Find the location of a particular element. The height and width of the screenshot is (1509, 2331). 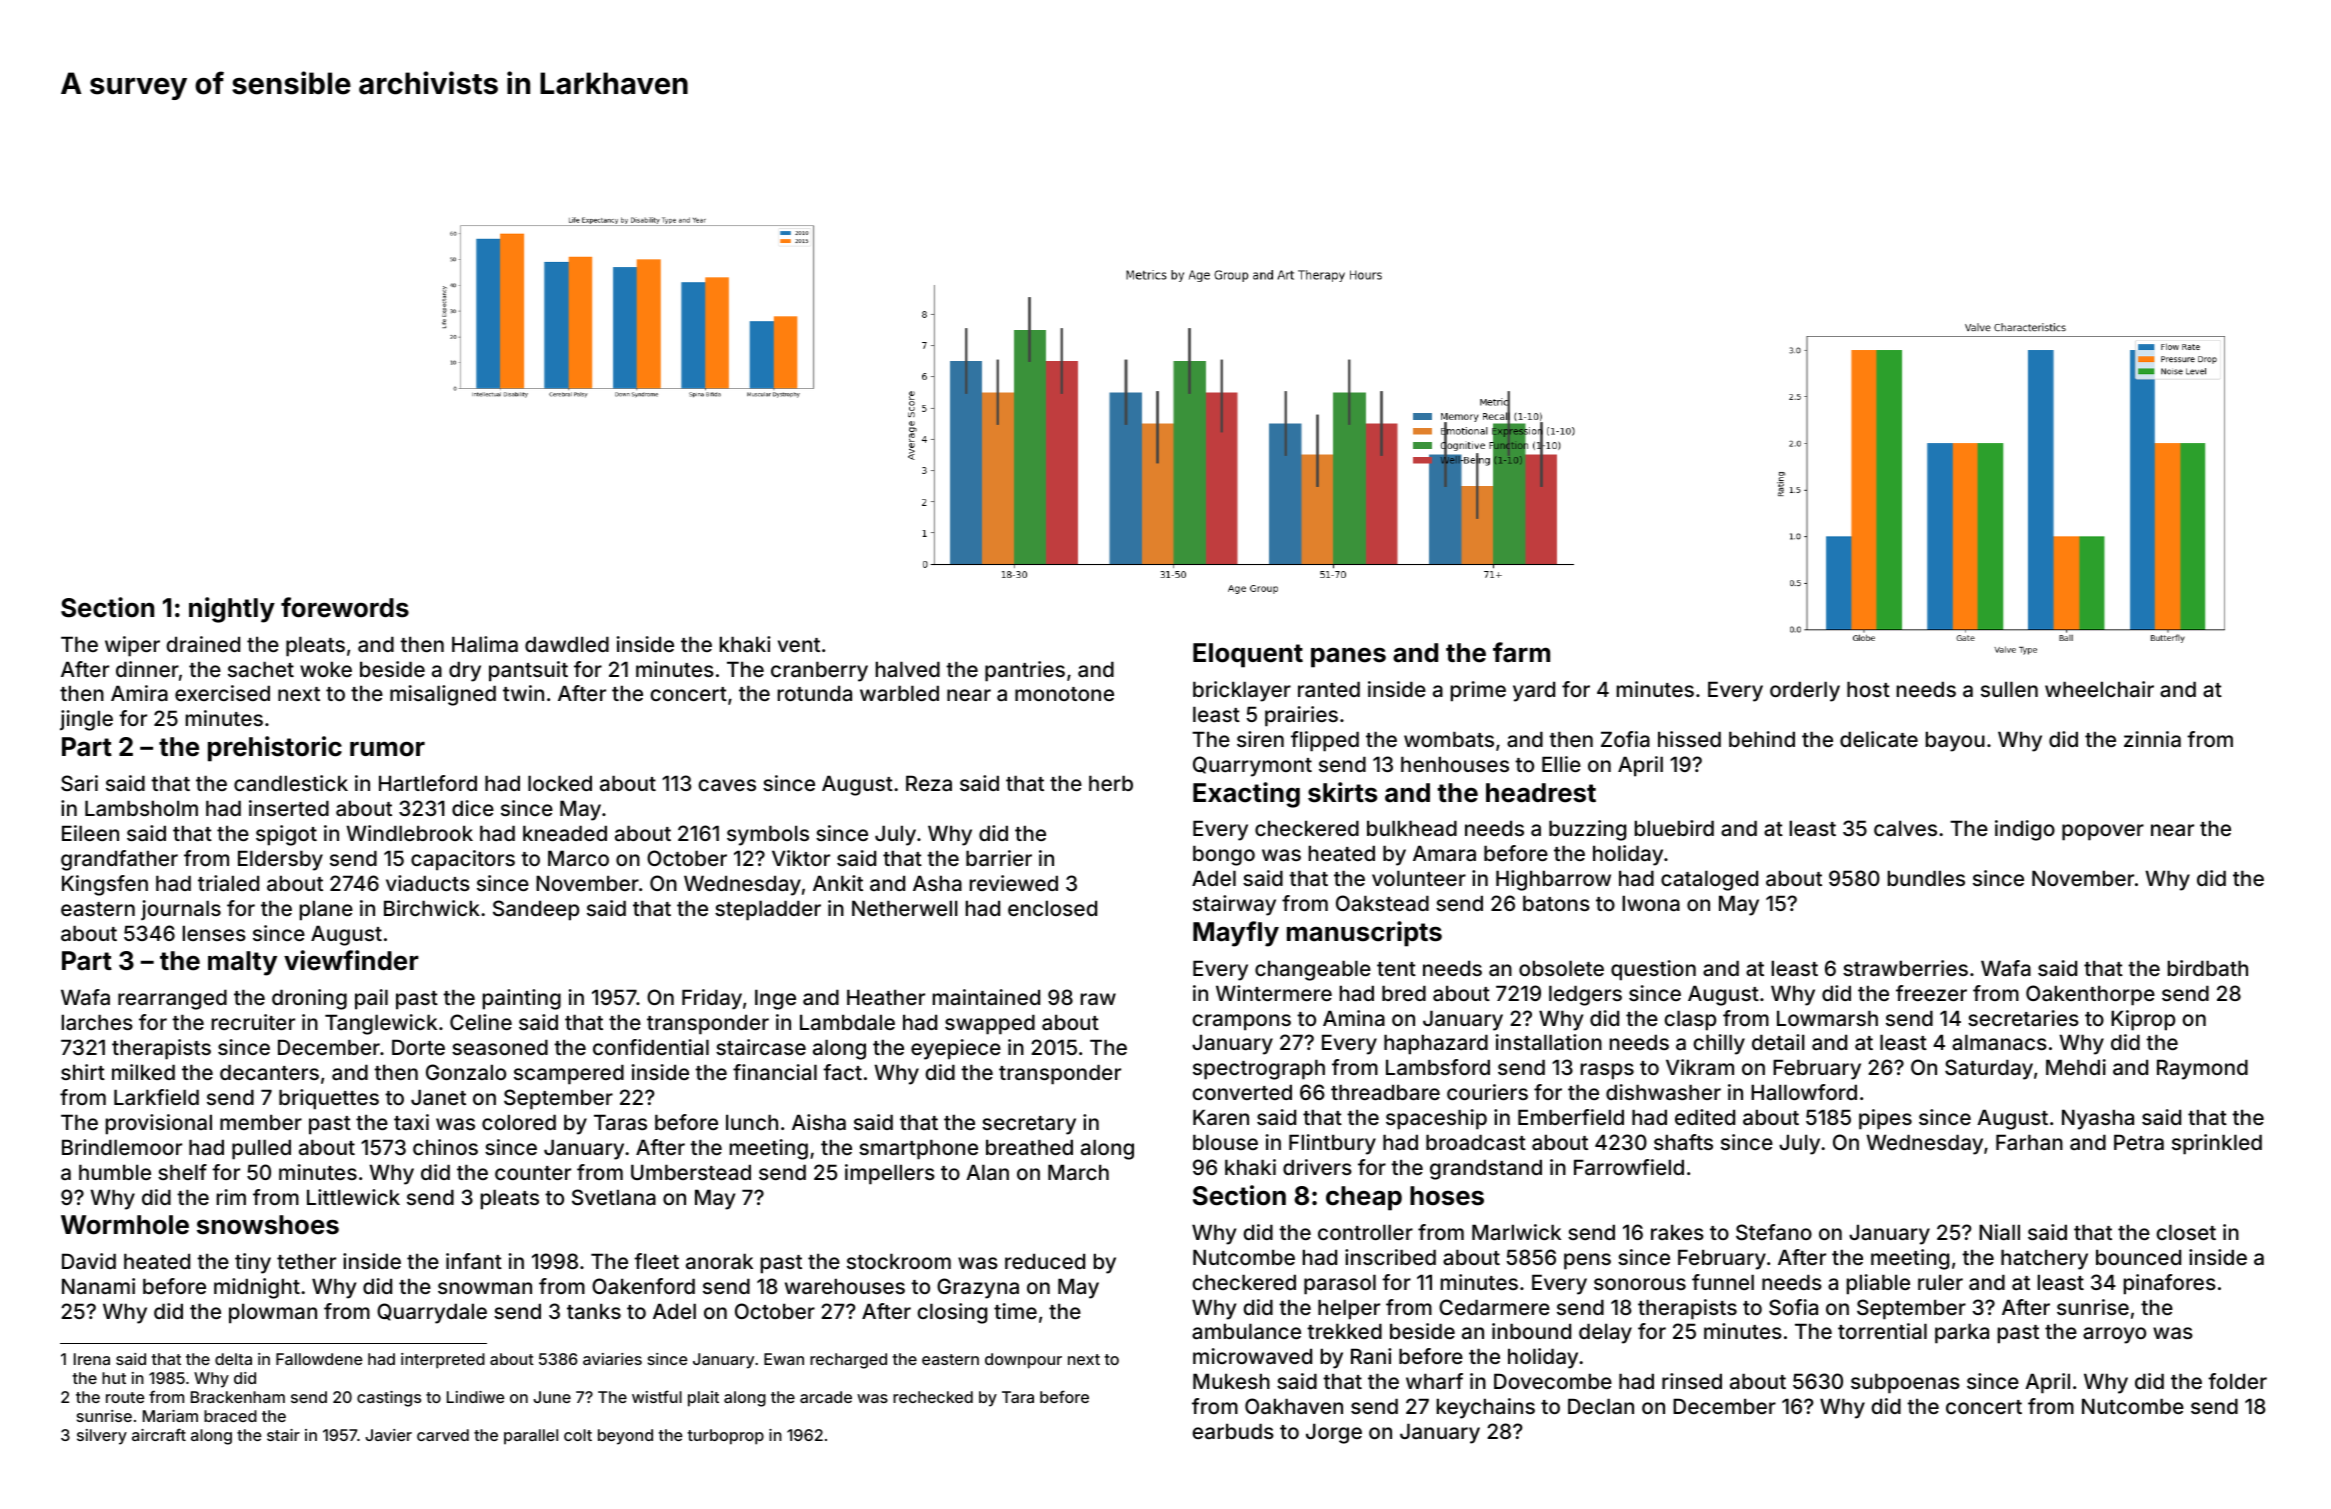

Hartleford is located at coordinates (428, 783).
